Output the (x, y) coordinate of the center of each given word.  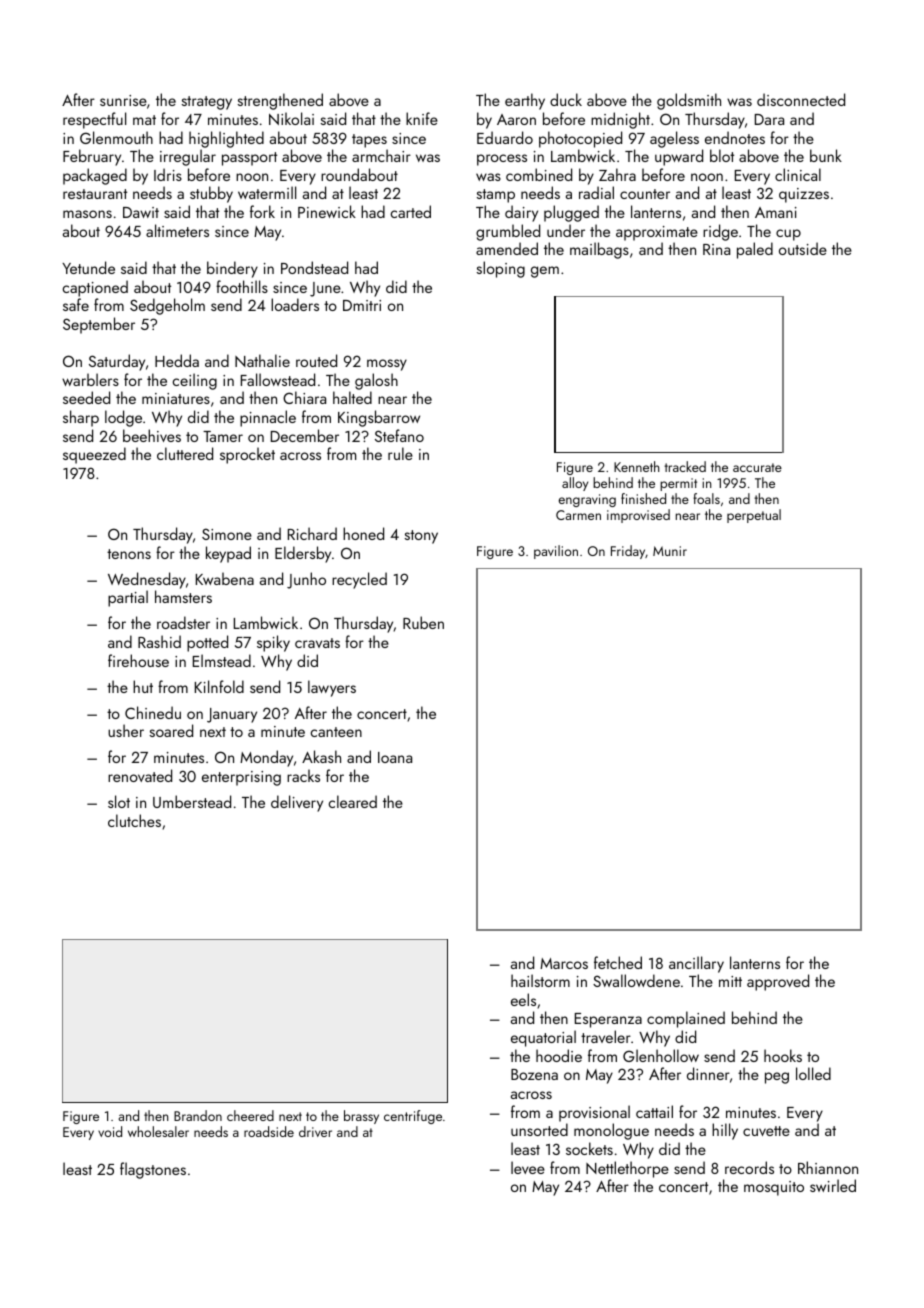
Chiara (304, 397)
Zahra (617, 174)
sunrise (123, 100)
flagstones (153, 1170)
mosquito (774, 1188)
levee (528, 1167)
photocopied (580, 139)
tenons (129, 554)
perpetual (754, 516)
